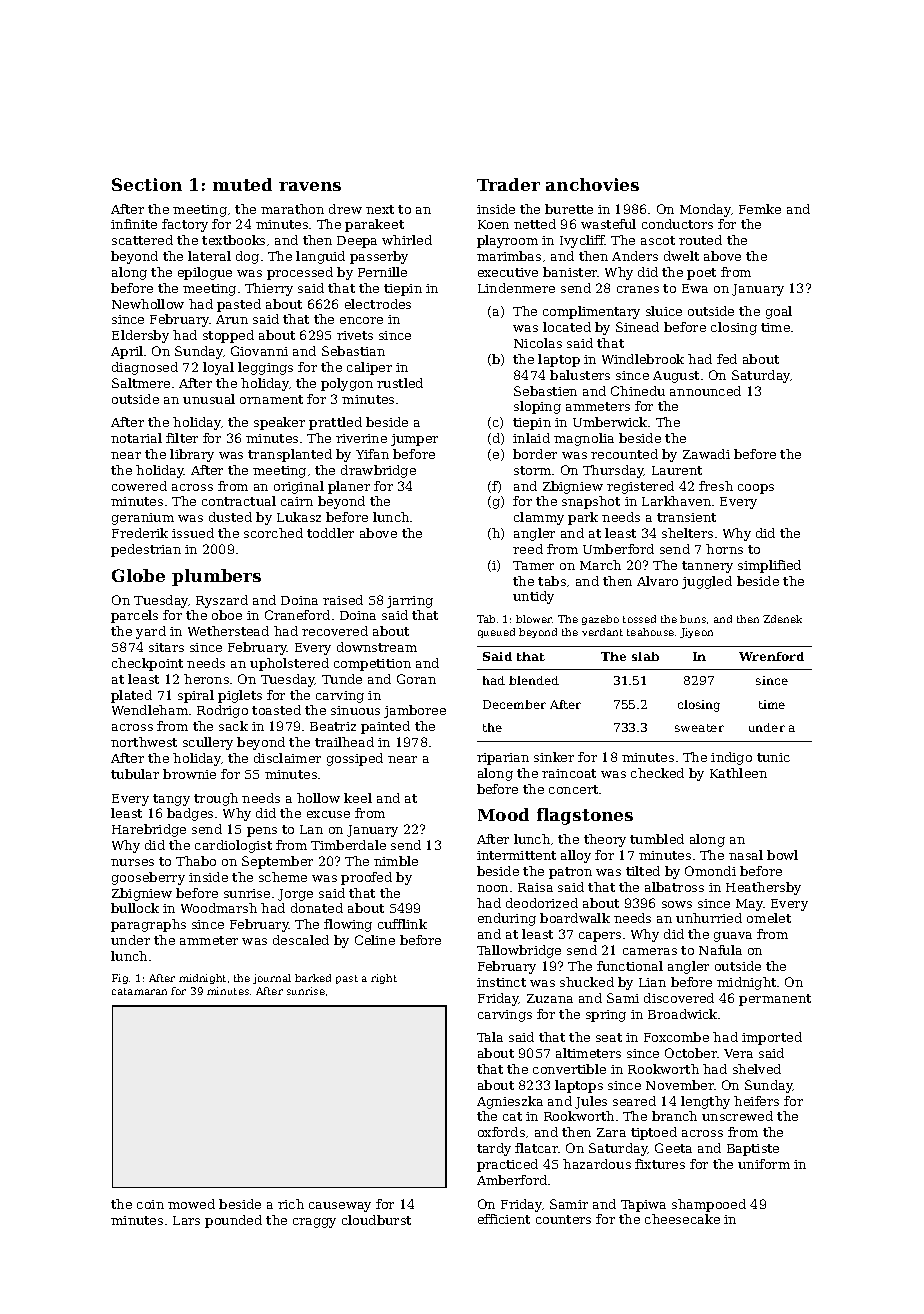 The height and width of the document is (1314, 924). What do you see at coordinates (310, 186) in the document?
I see `ravens` at bounding box center [310, 186].
